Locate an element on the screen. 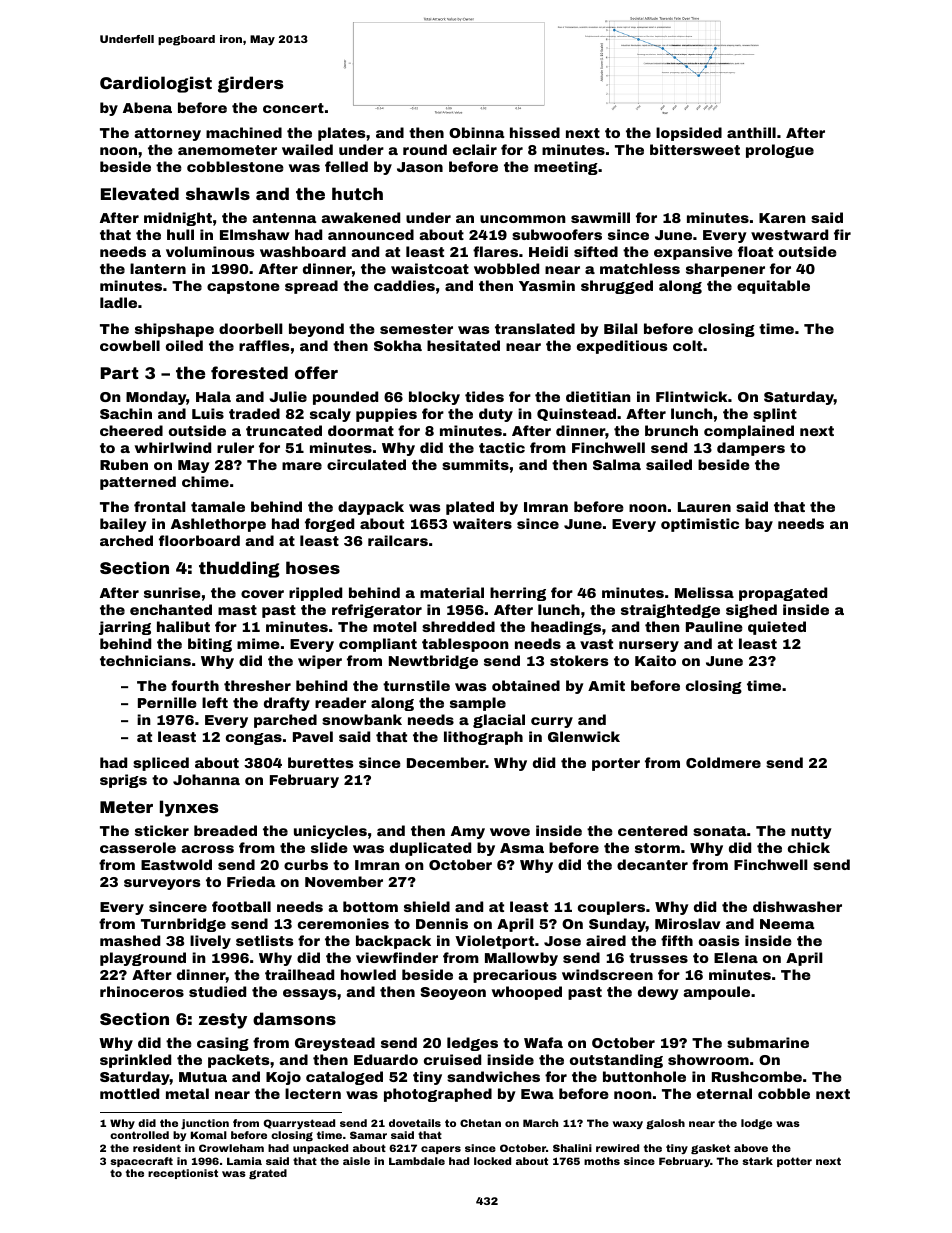  Obinna is located at coordinates (476, 132).
